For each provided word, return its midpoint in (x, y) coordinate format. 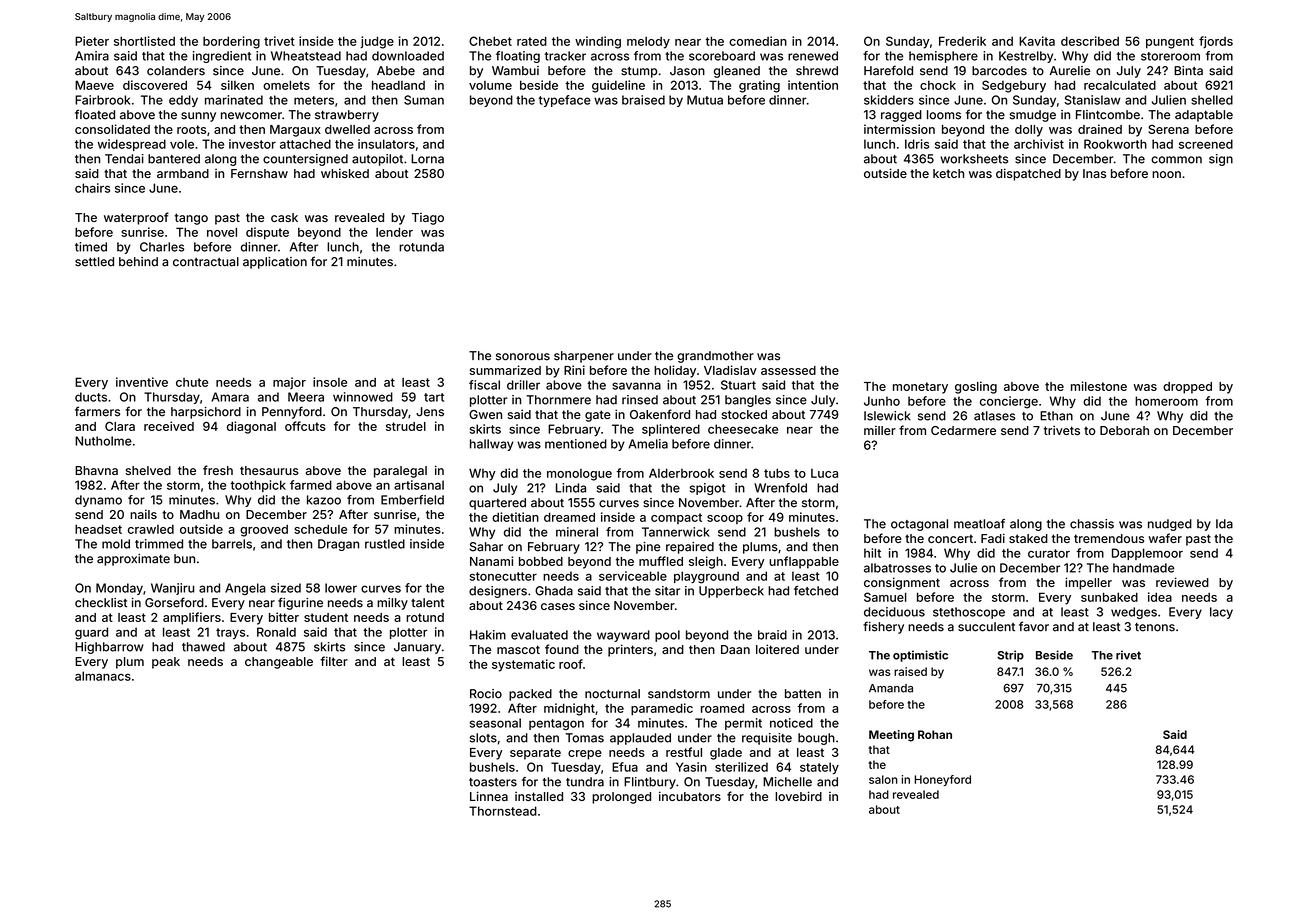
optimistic (920, 656)
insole (330, 382)
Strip (1010, 656)
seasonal (495, 723)
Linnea (489, 796)
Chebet (490, 41)
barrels (232, 544)
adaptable (1204, 116)
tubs (777, 473)
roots (191, 129)
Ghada (554, 591)
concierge (1009, 402)
